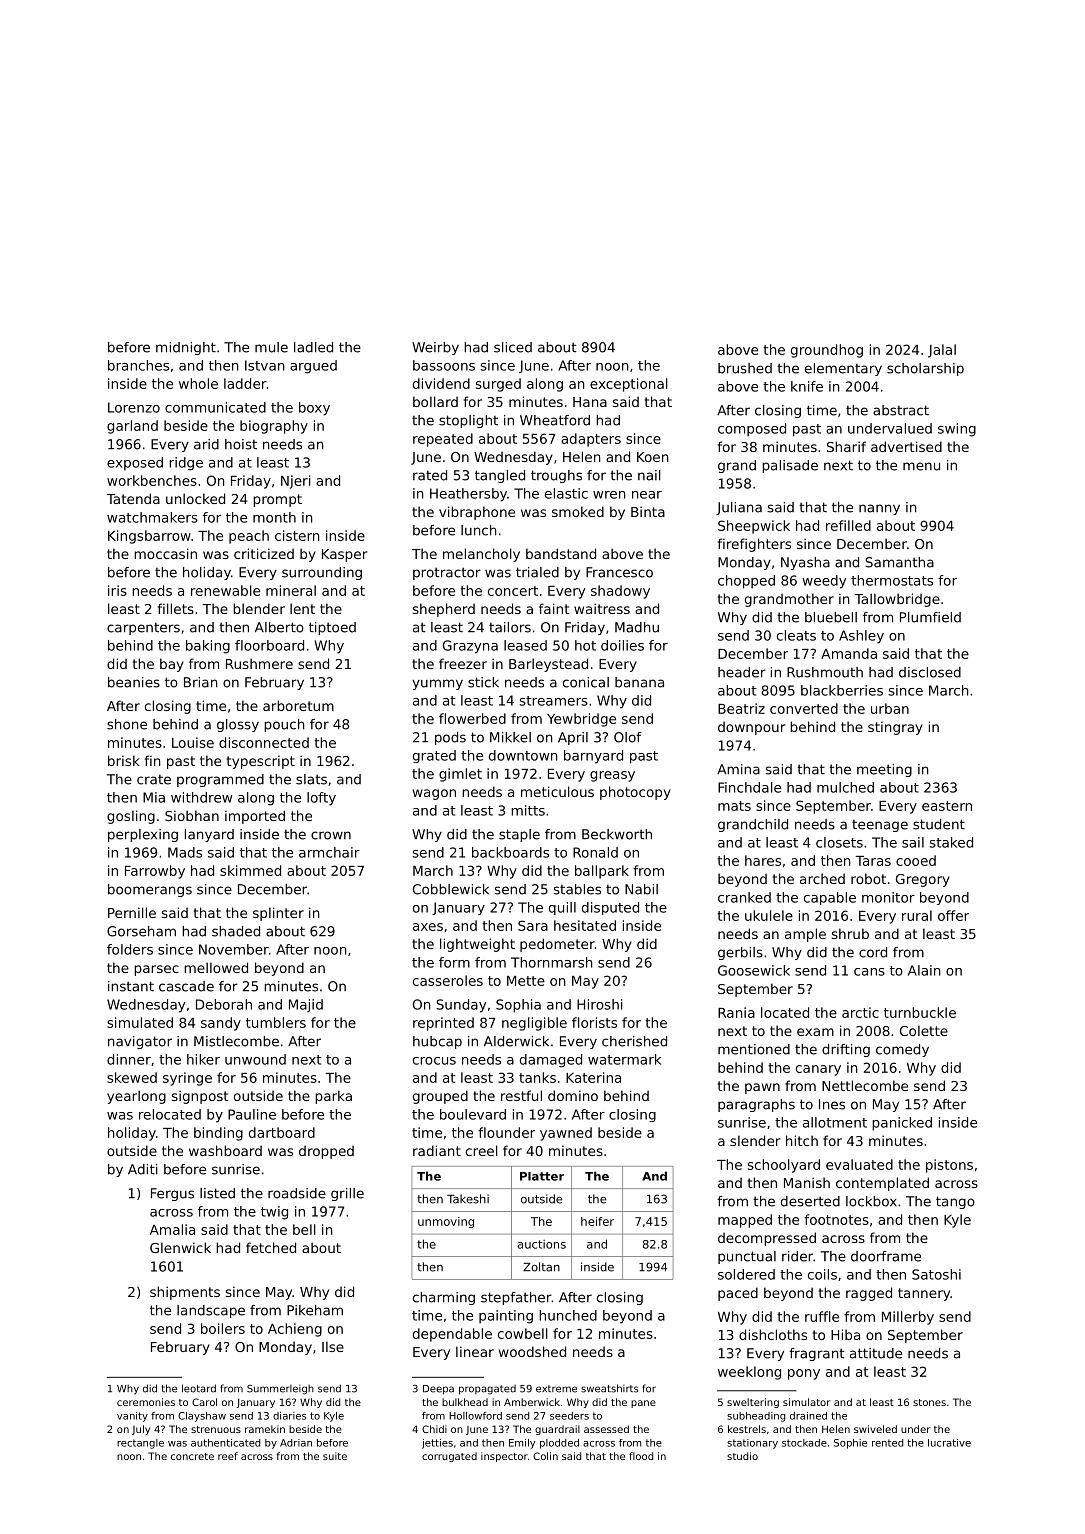 The height and width of the screenshot is (1534, 1085). Describe the element at coordinates (150, 890) in the screenshot. I see `boomerangs` at that location.
